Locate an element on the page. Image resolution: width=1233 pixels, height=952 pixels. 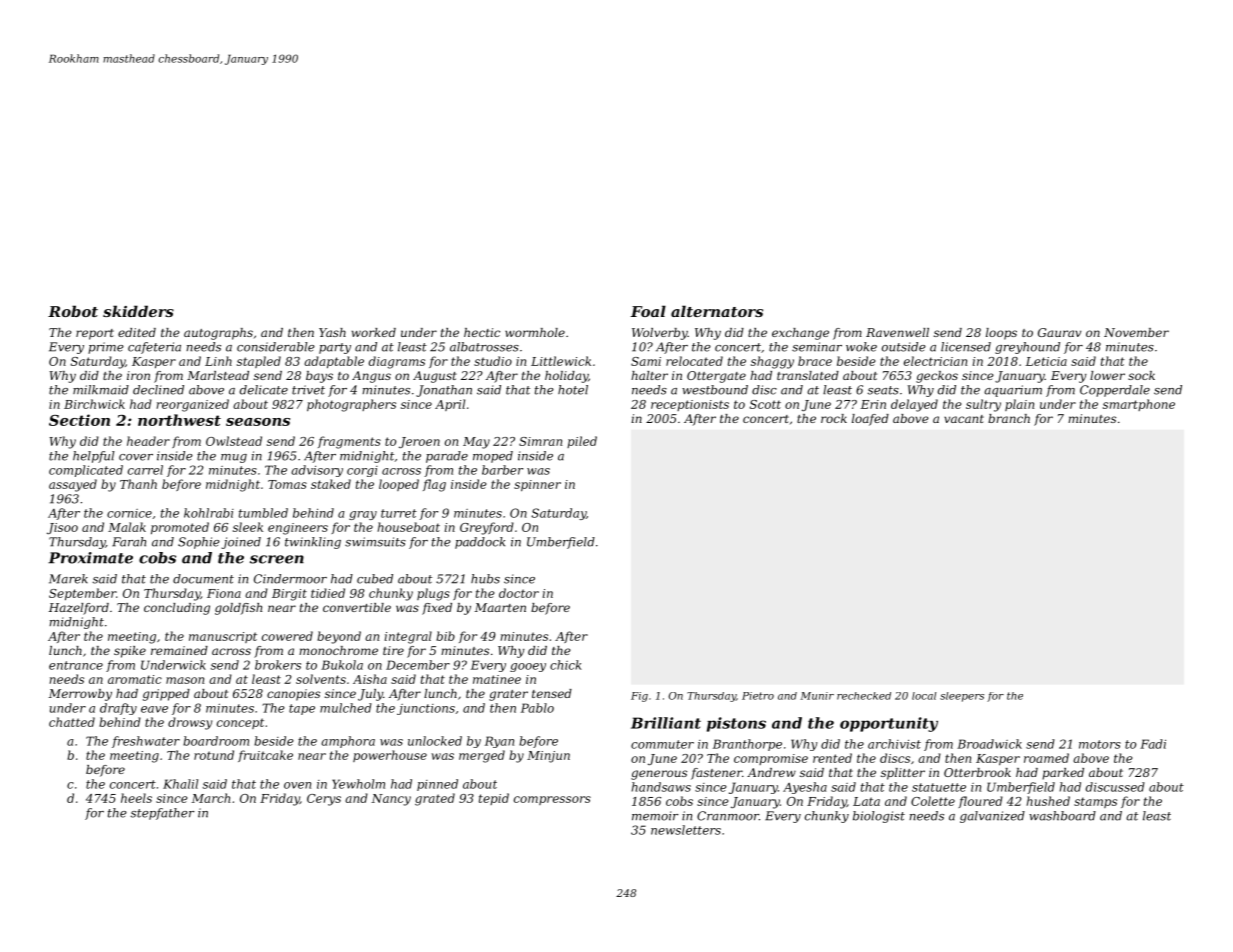
sleepers is located at coordinates (962, 697).
